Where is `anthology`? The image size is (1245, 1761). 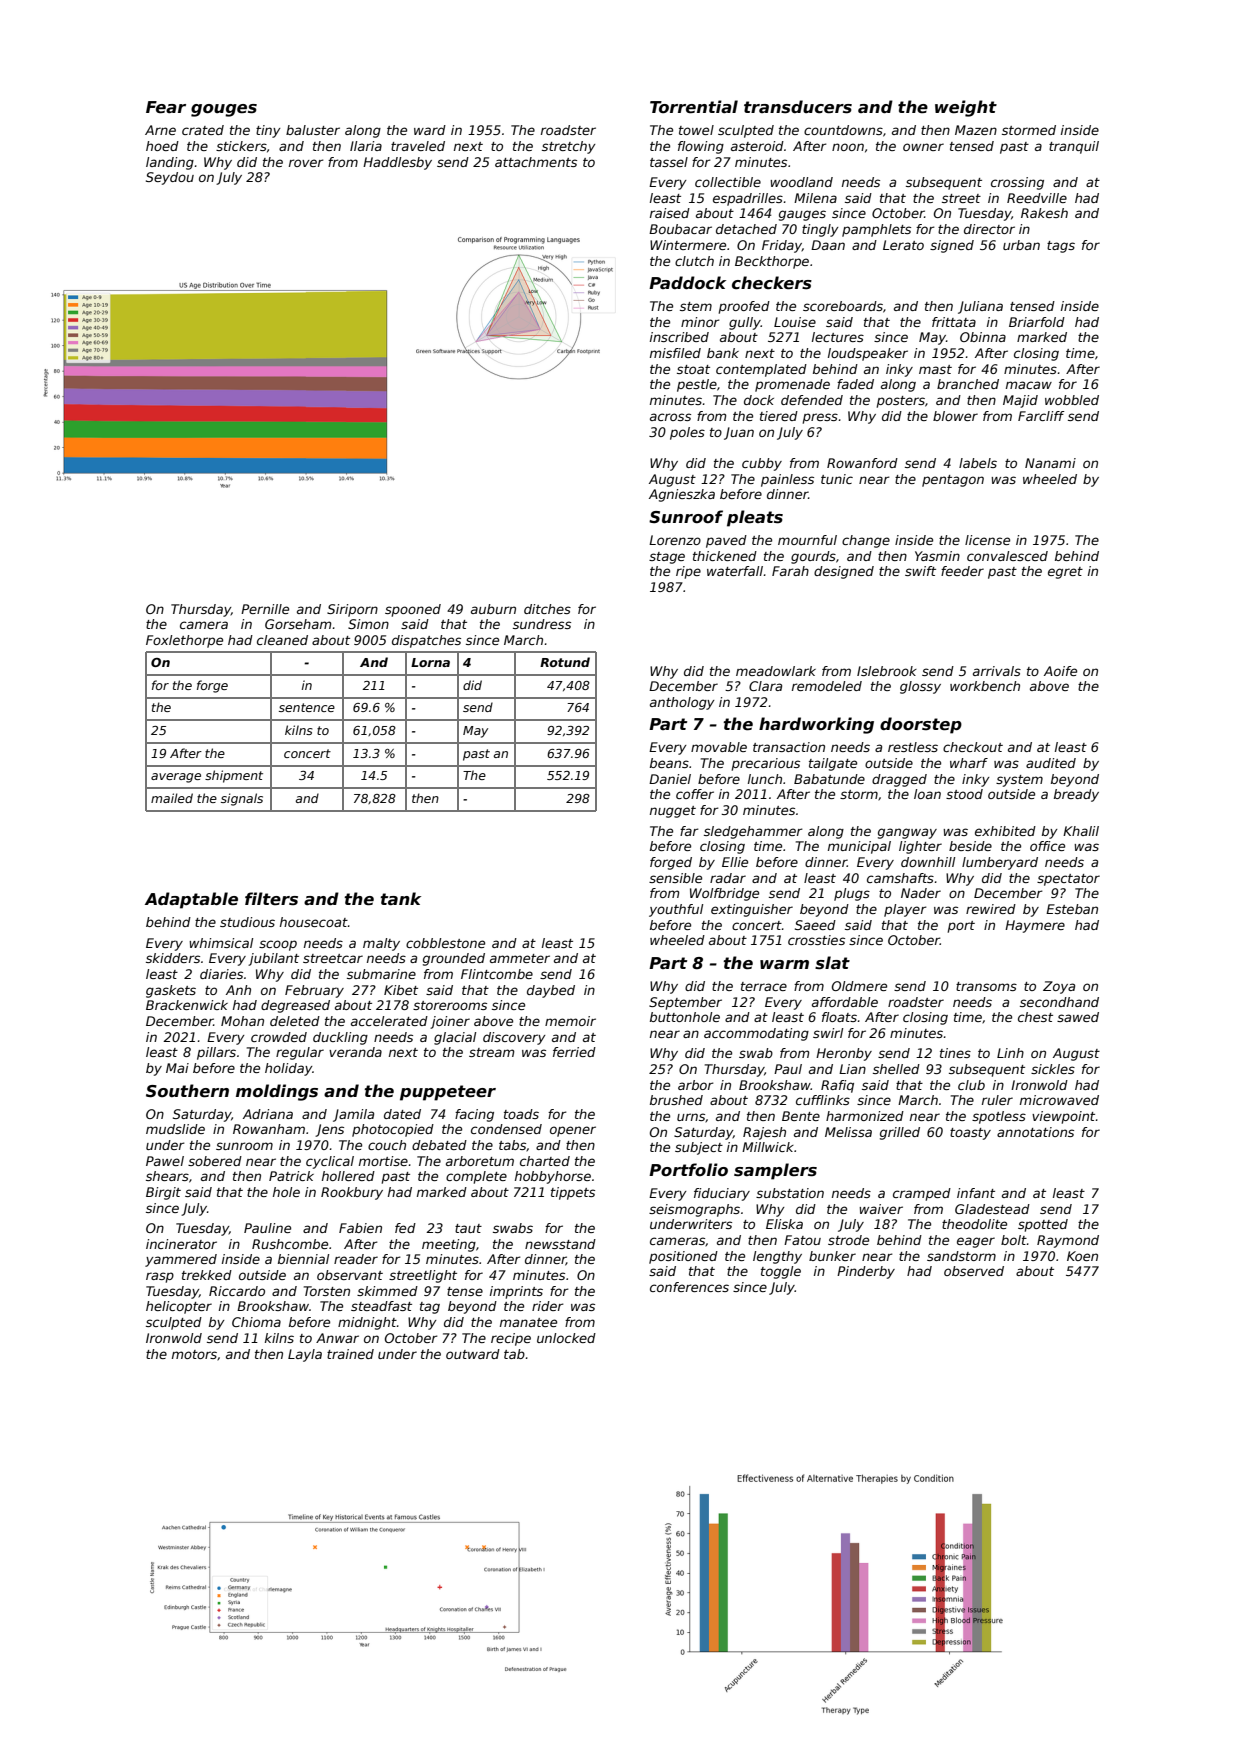
anthology is located at coordinates (682, 703).
